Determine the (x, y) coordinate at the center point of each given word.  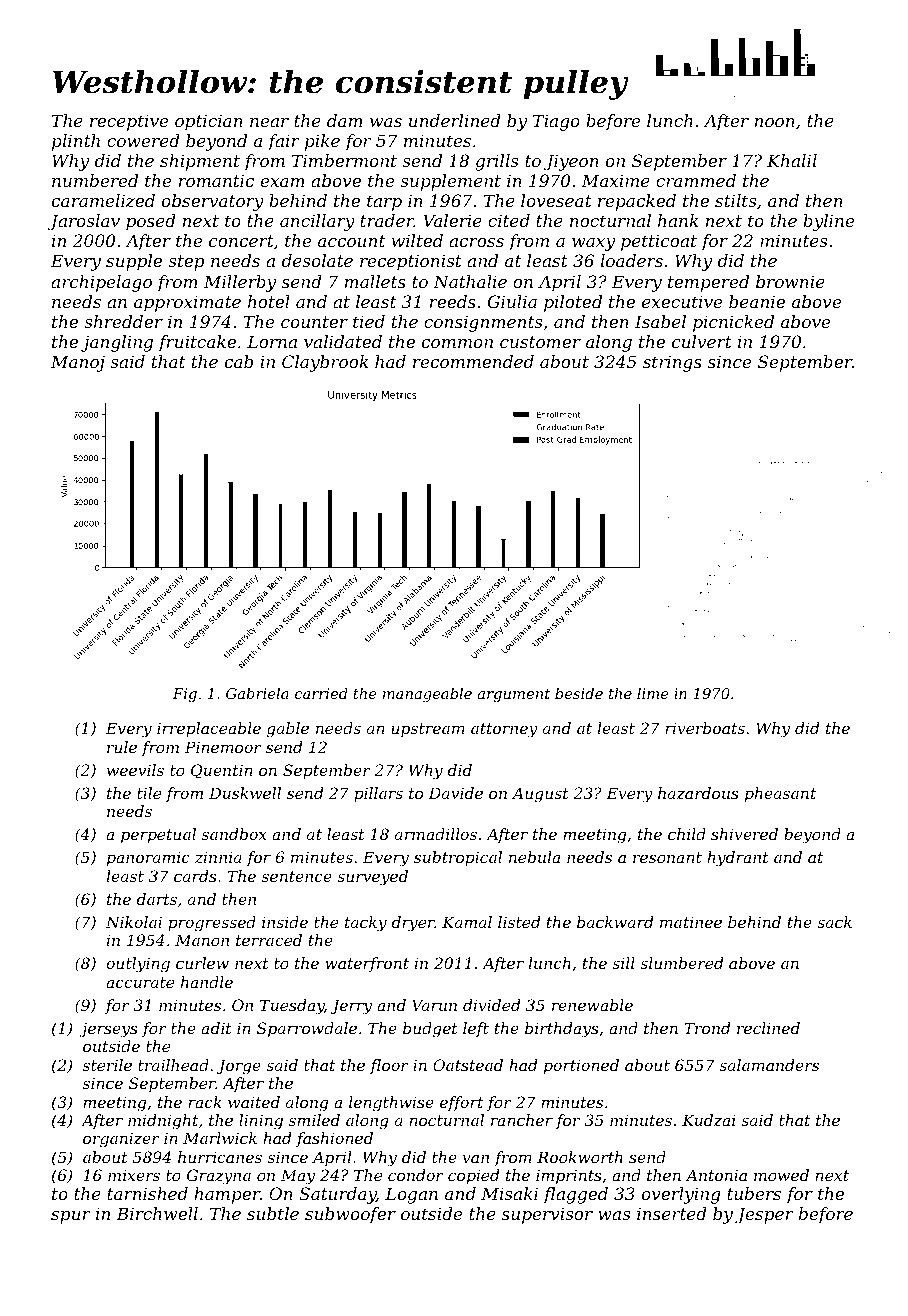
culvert (702, 341)
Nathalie (470, 281)
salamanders (769, 1065)
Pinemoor (223, 747)
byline (828, 222)
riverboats (705, 728)
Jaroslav (84, 222)
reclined (768, 1028)
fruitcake (197, 343)
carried (321, 693)
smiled (314, 1120)
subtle (273, 1213)
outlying (138, 965)
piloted (573, 303)
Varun (434, 1005)
